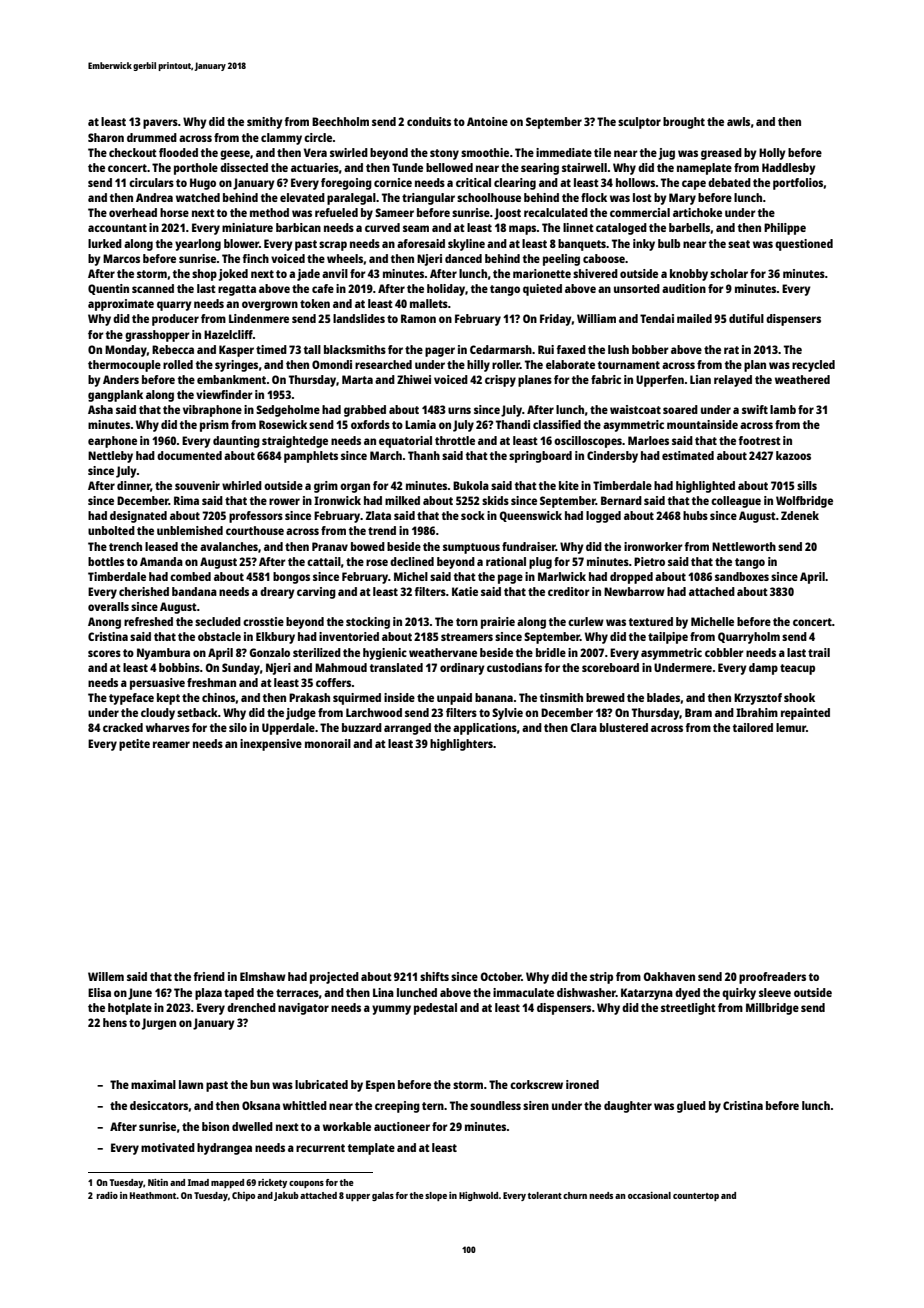 This page has width=924, height=1308. What do you see at coordinates (772, 1009) in the page?
I see `Millbridge` at bounding box center [772, 1009].
